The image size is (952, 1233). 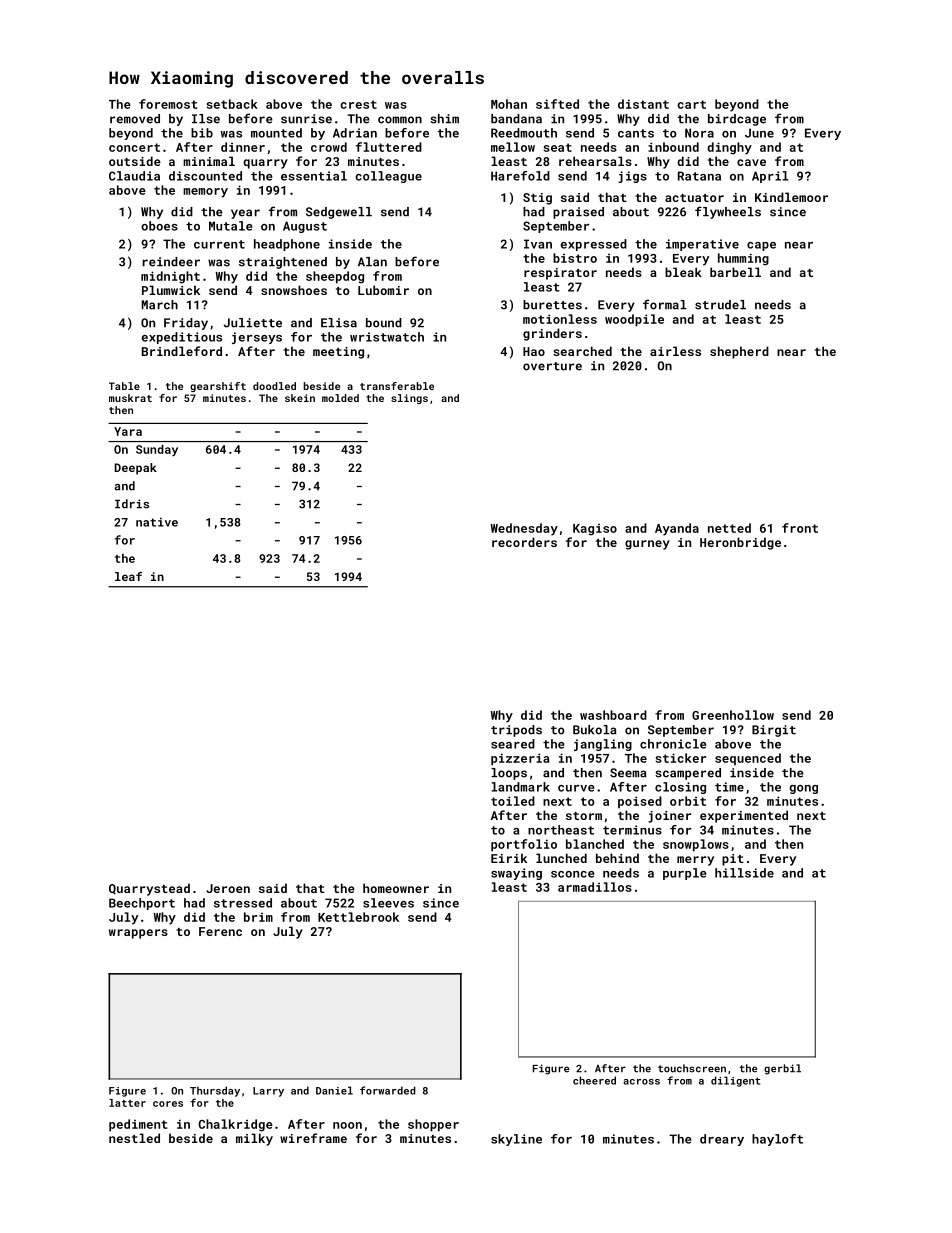 I want to click on cart, so click(x=691, y=104).
